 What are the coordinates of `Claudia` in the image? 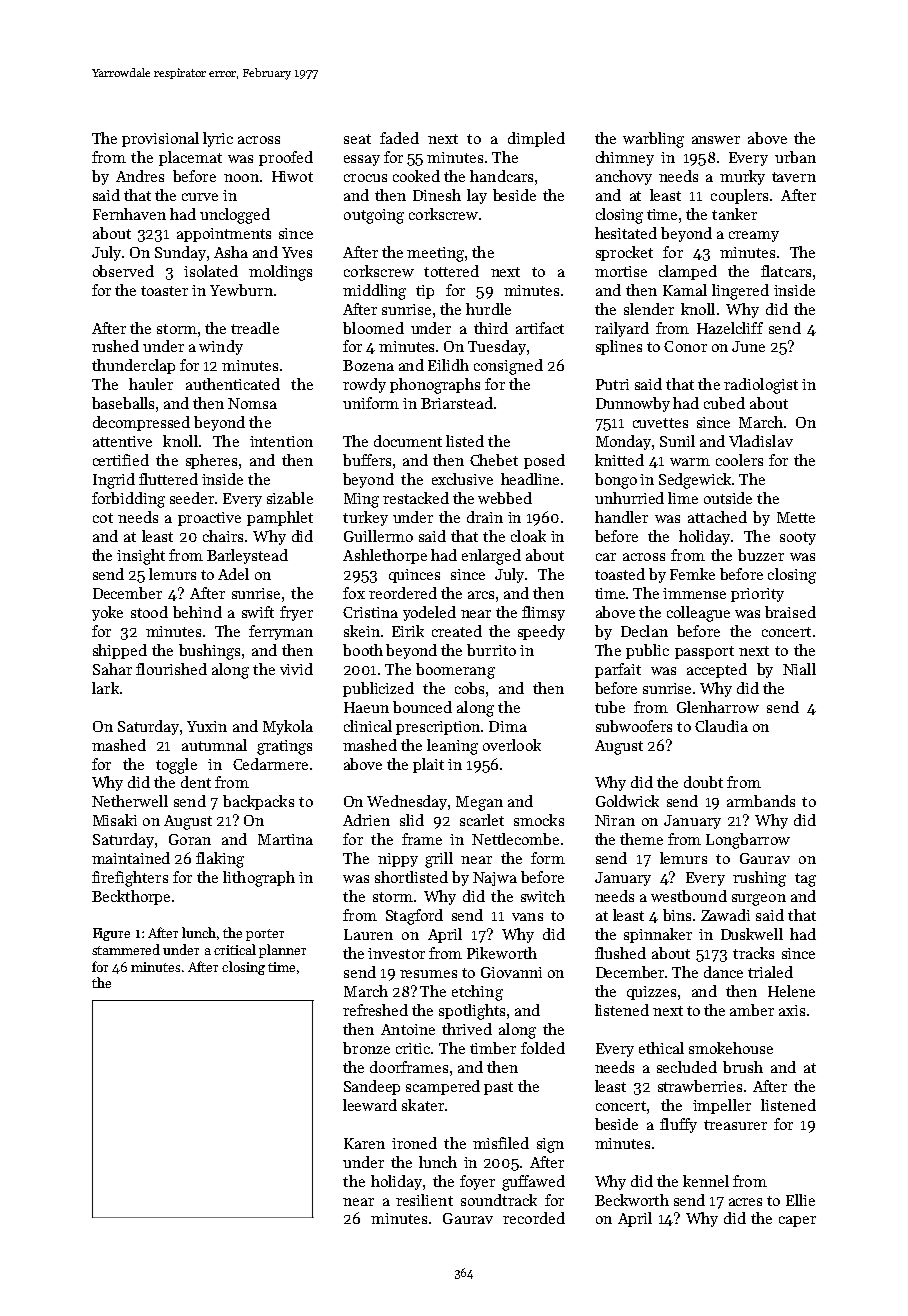 It's located at (721, 726).
